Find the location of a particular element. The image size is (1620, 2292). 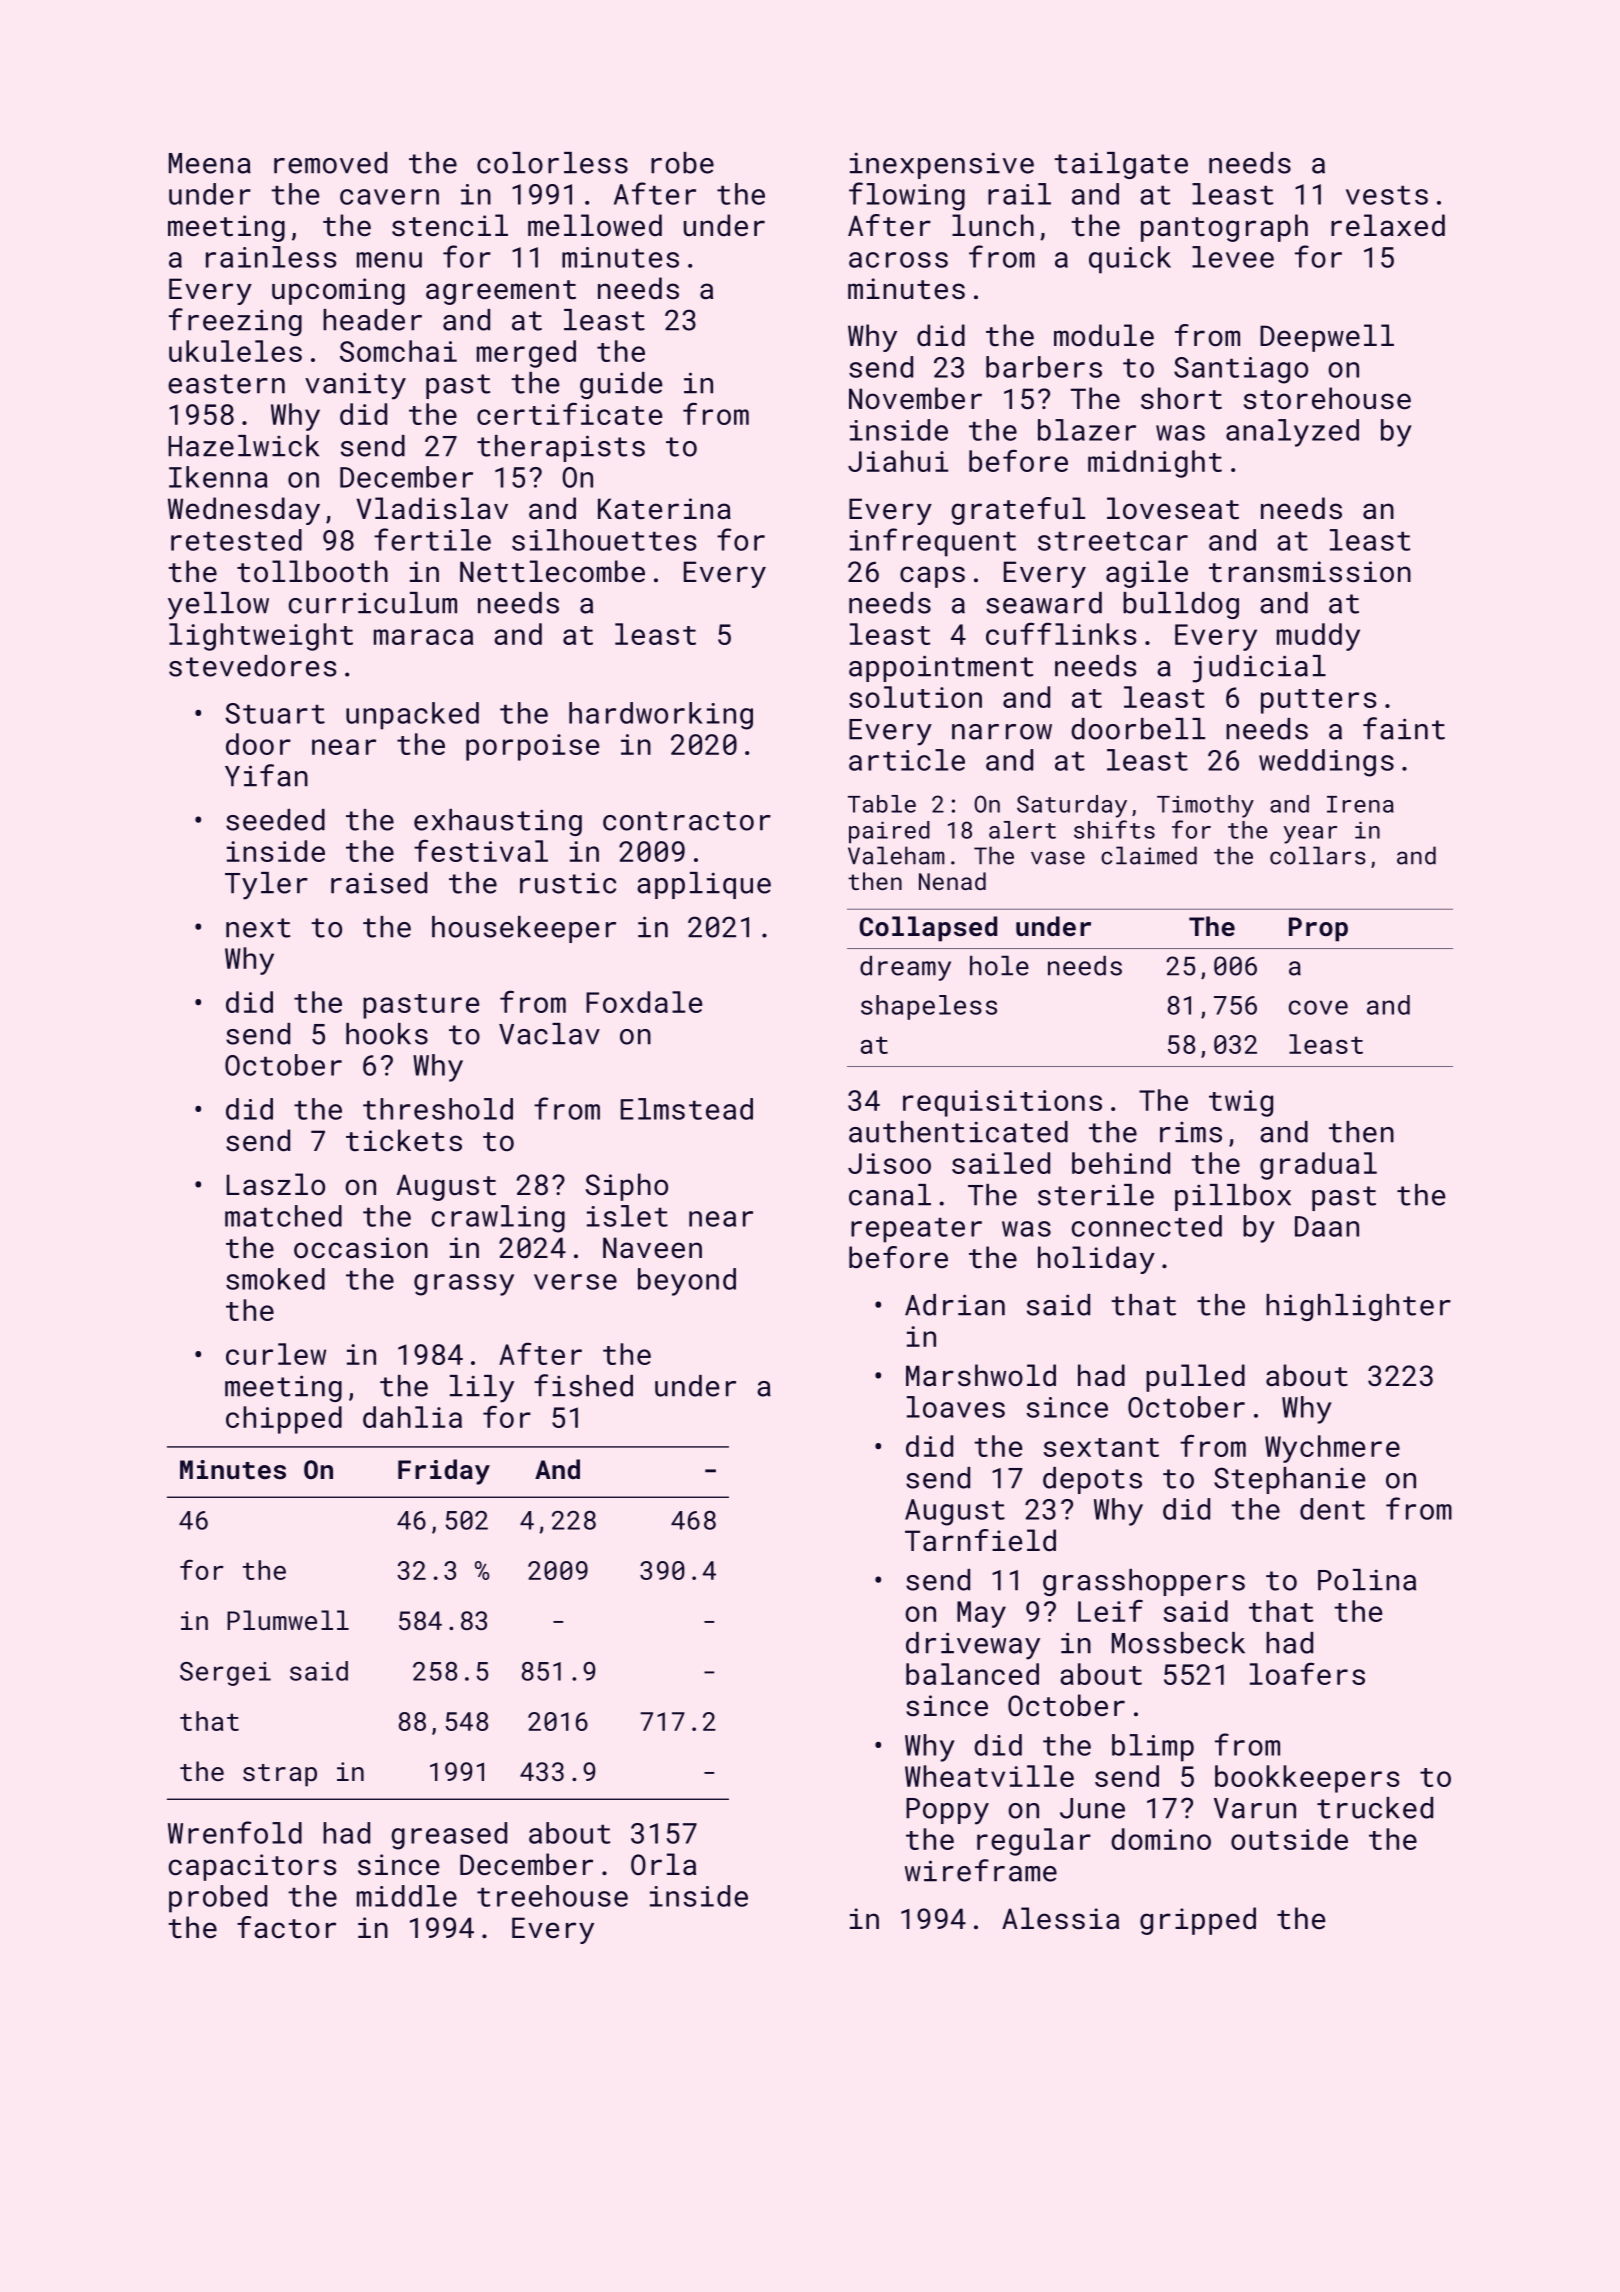

Tarnfield is located at coordinates (980, 1540).
